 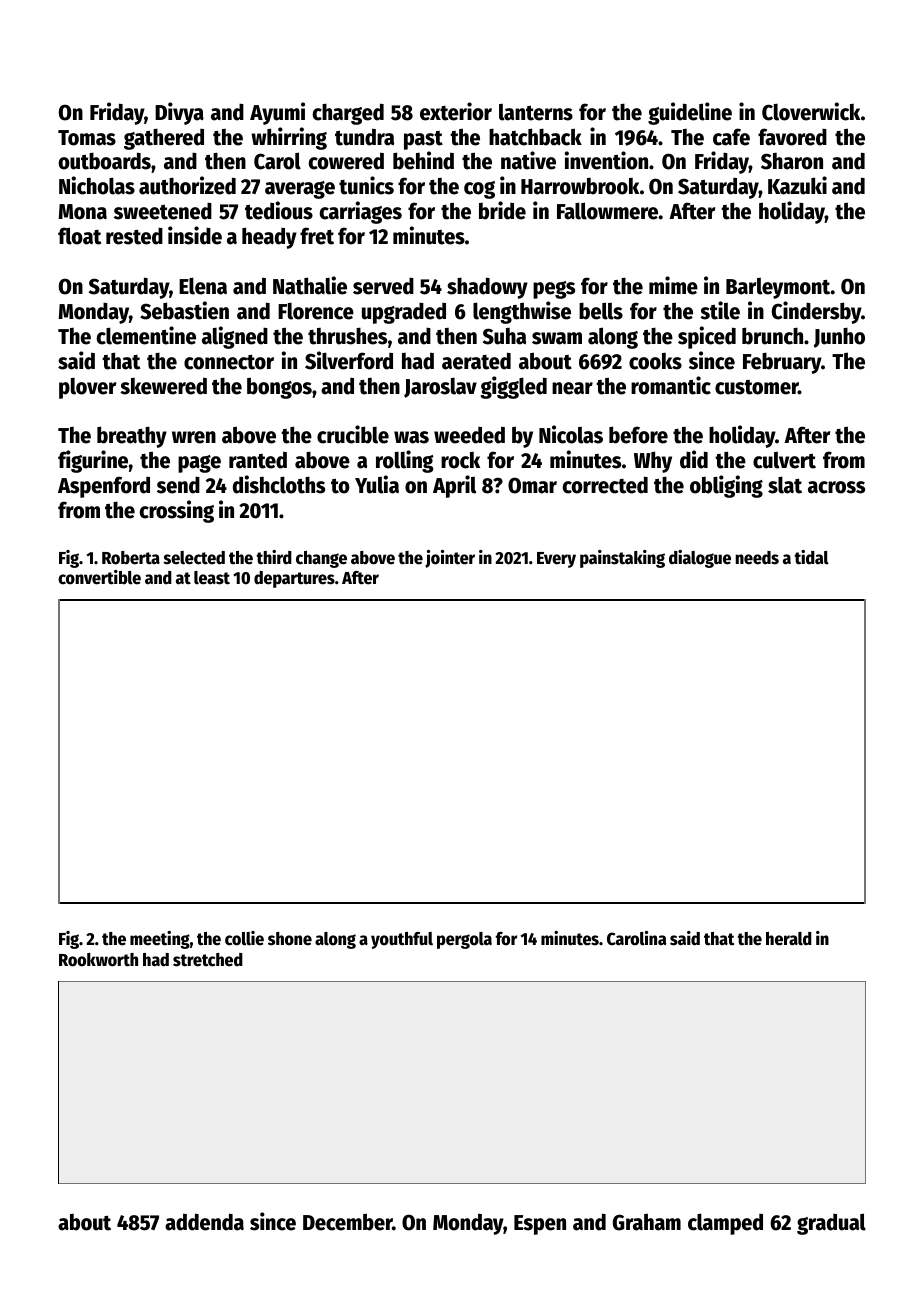 What do you see at coordinates (134, 236) in the screenshot?
I see `rested` at bounding box center [134, 236].
